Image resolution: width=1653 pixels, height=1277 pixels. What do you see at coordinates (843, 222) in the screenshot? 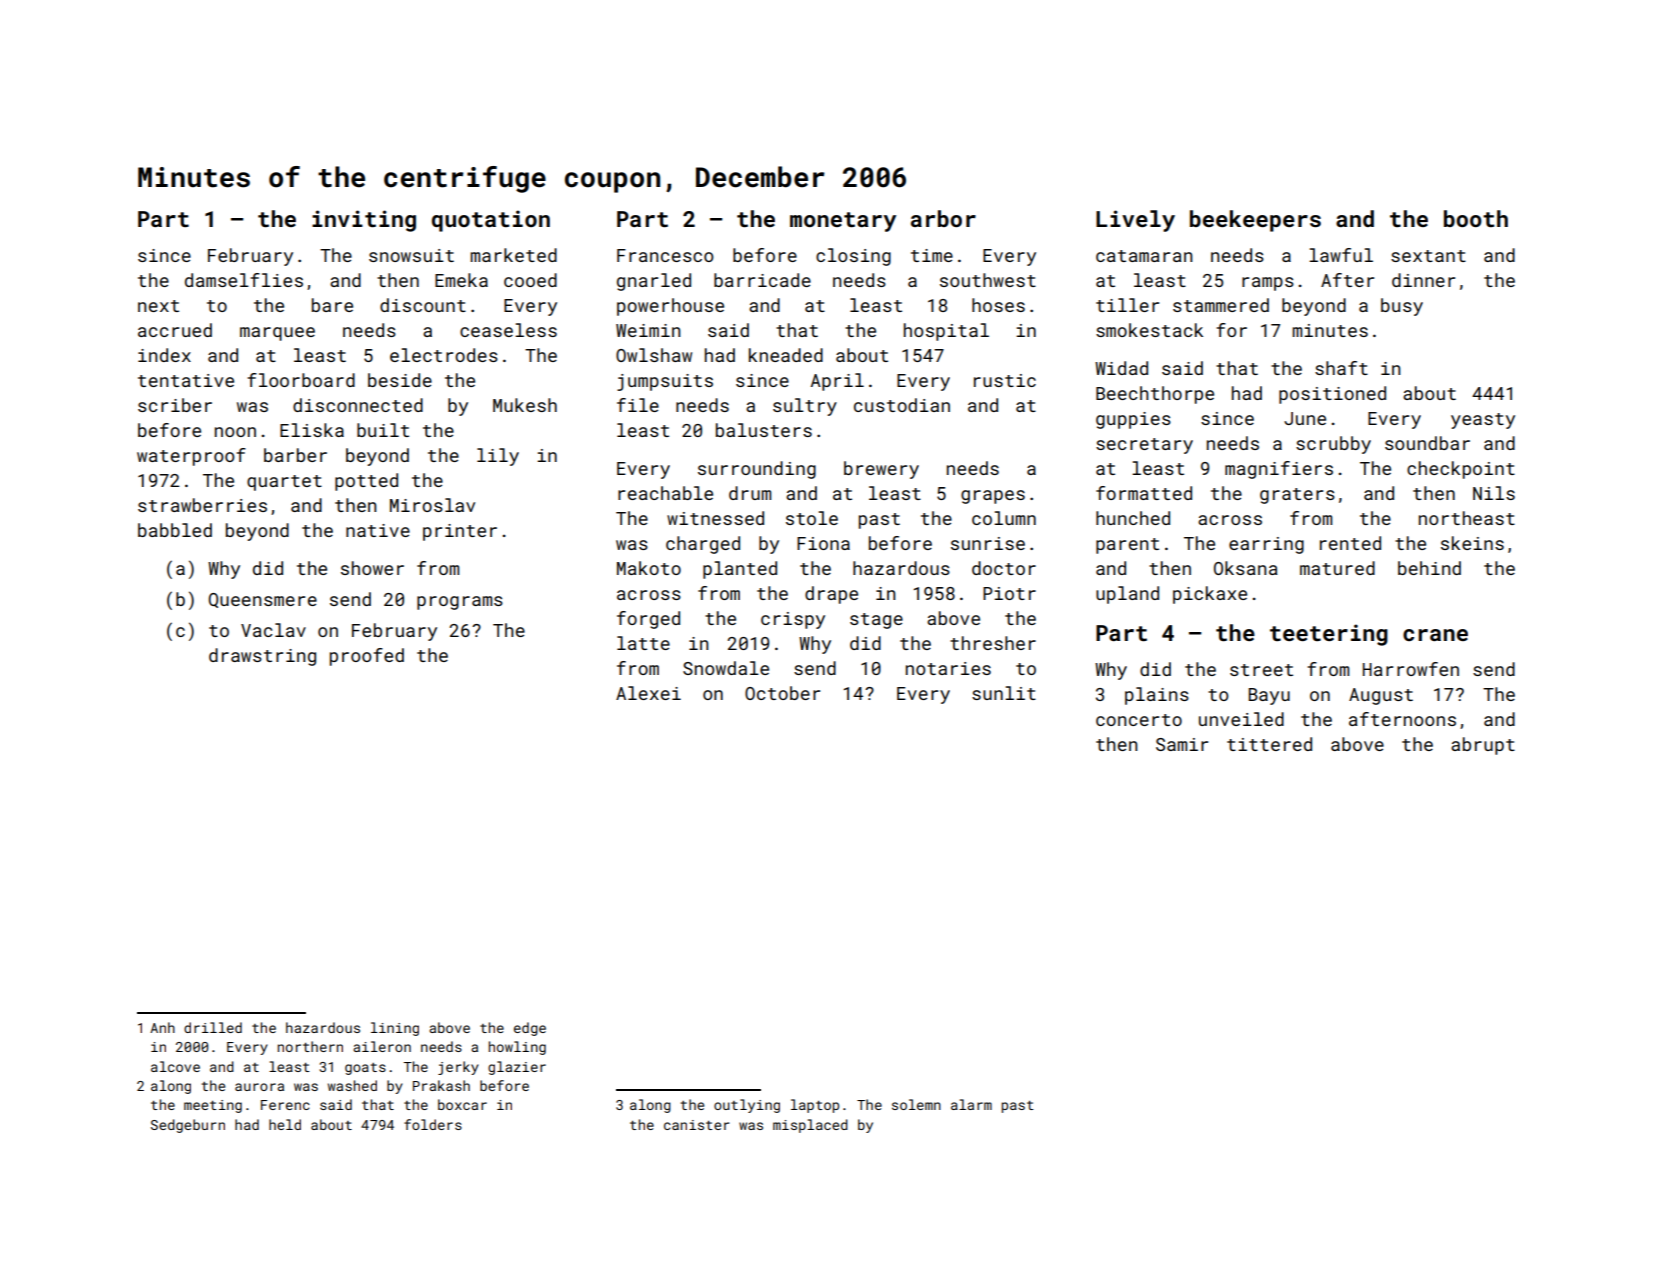
I see `monetary` at bounding box center [843, 222].
